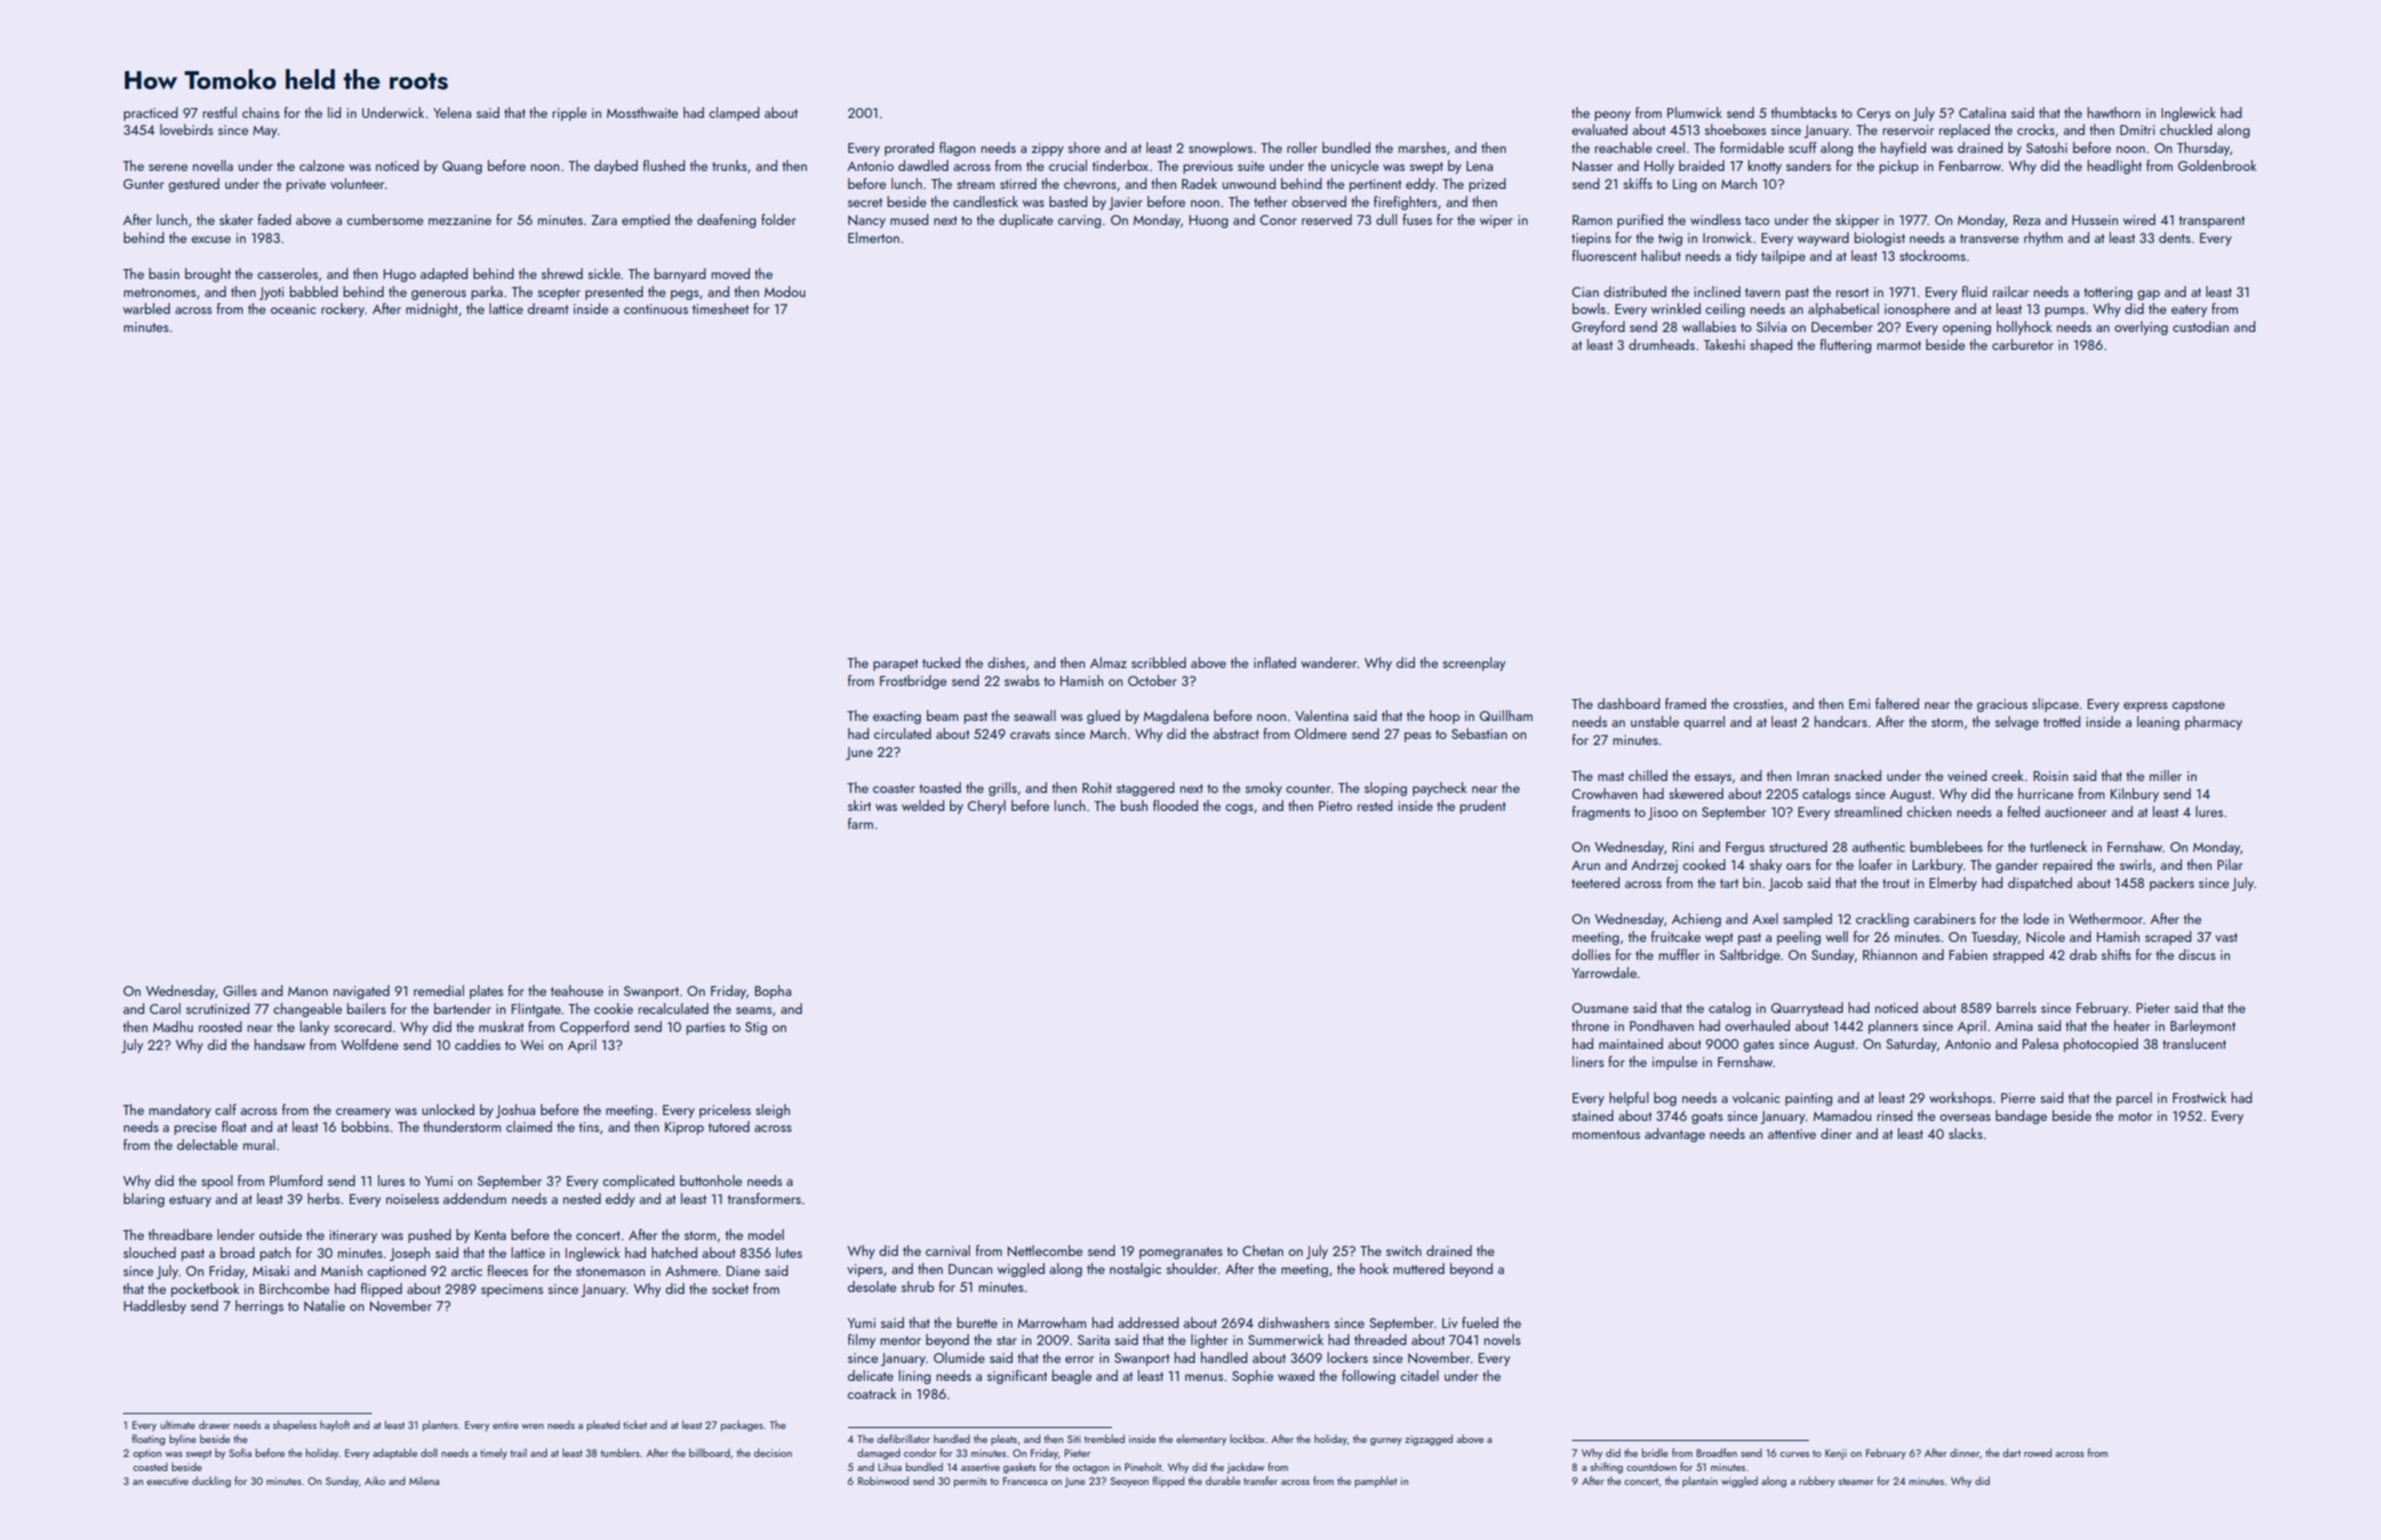  I want to click on estuary, so click(190, 1201).
